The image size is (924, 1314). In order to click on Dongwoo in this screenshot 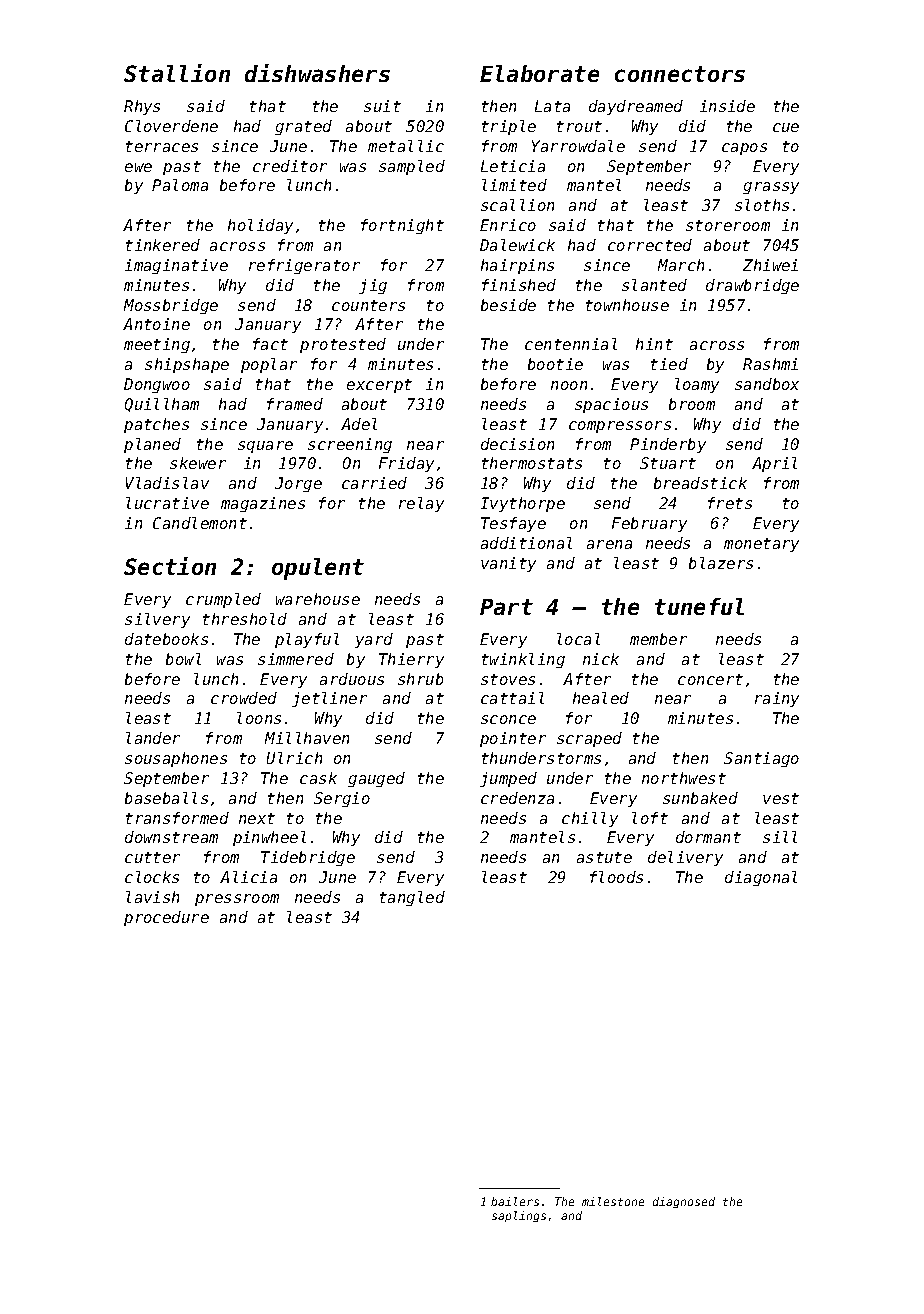, I will do `click(157, 385)`.
